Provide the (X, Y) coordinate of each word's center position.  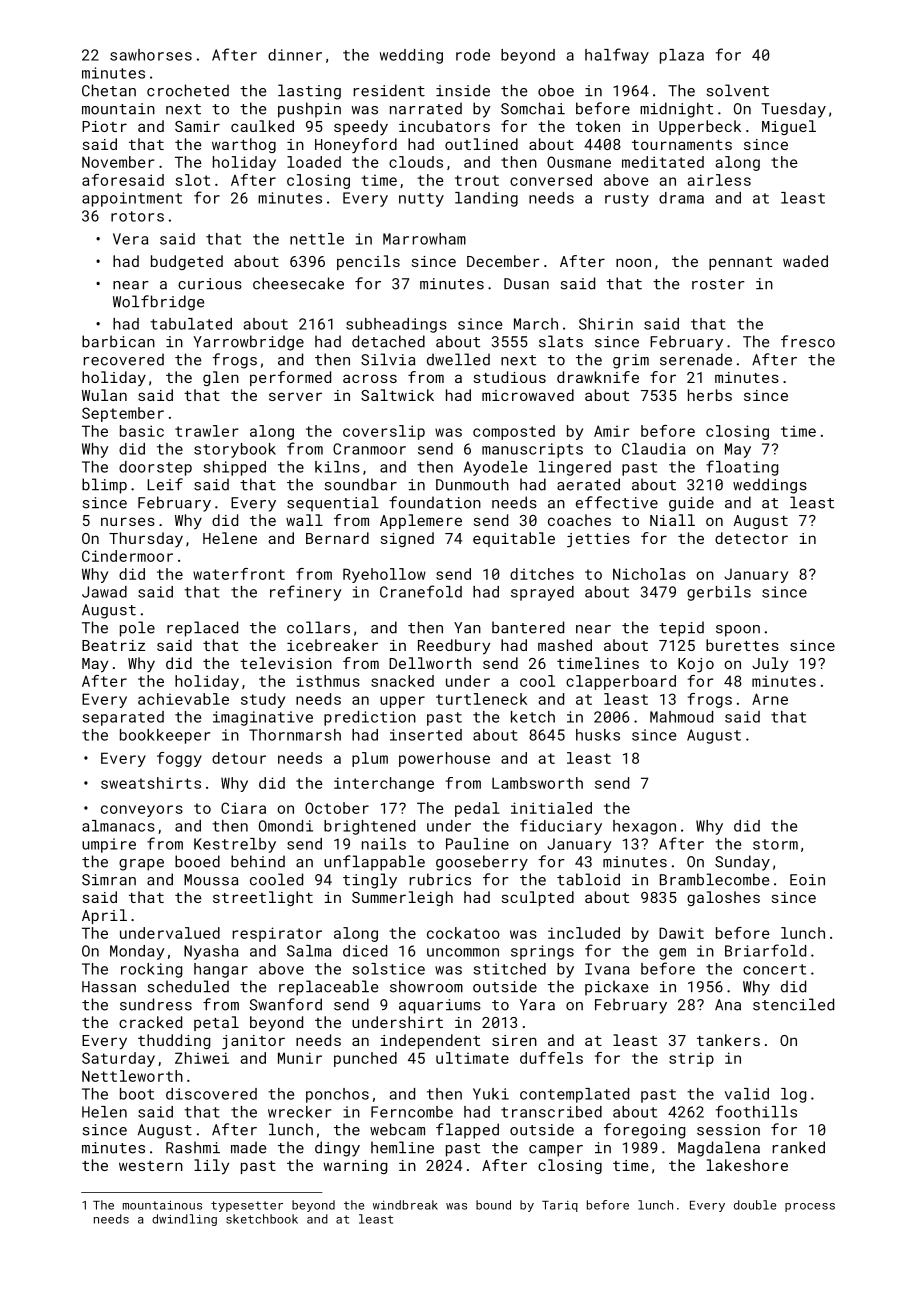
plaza (682, 56)
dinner (295, 55)
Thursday (146, 539)
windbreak (405, 1205)
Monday (137, 952)
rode (473, 55)
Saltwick (397, 395)
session (728, 1130)
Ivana (607, 969)
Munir (300, 1058)
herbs (710, 395)
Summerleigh (402, 898)
